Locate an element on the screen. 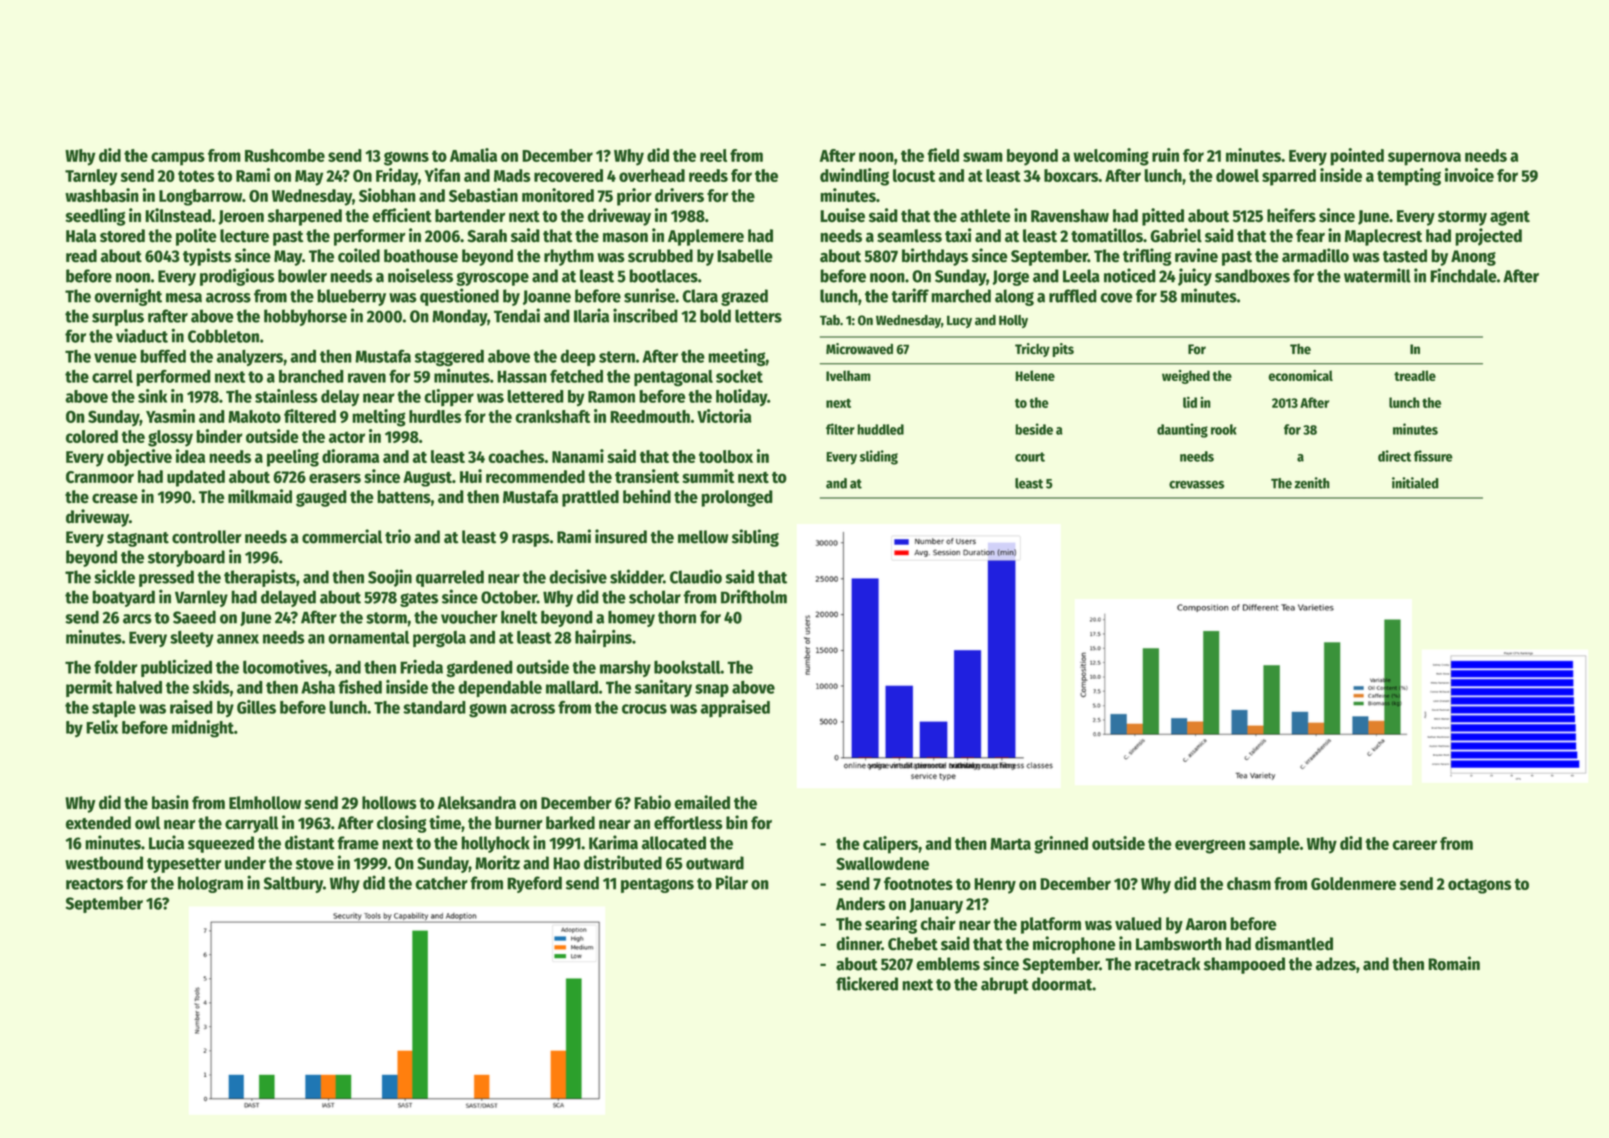 The image size is (1609, 1138). flickered is located at coordinates (867, 983).
